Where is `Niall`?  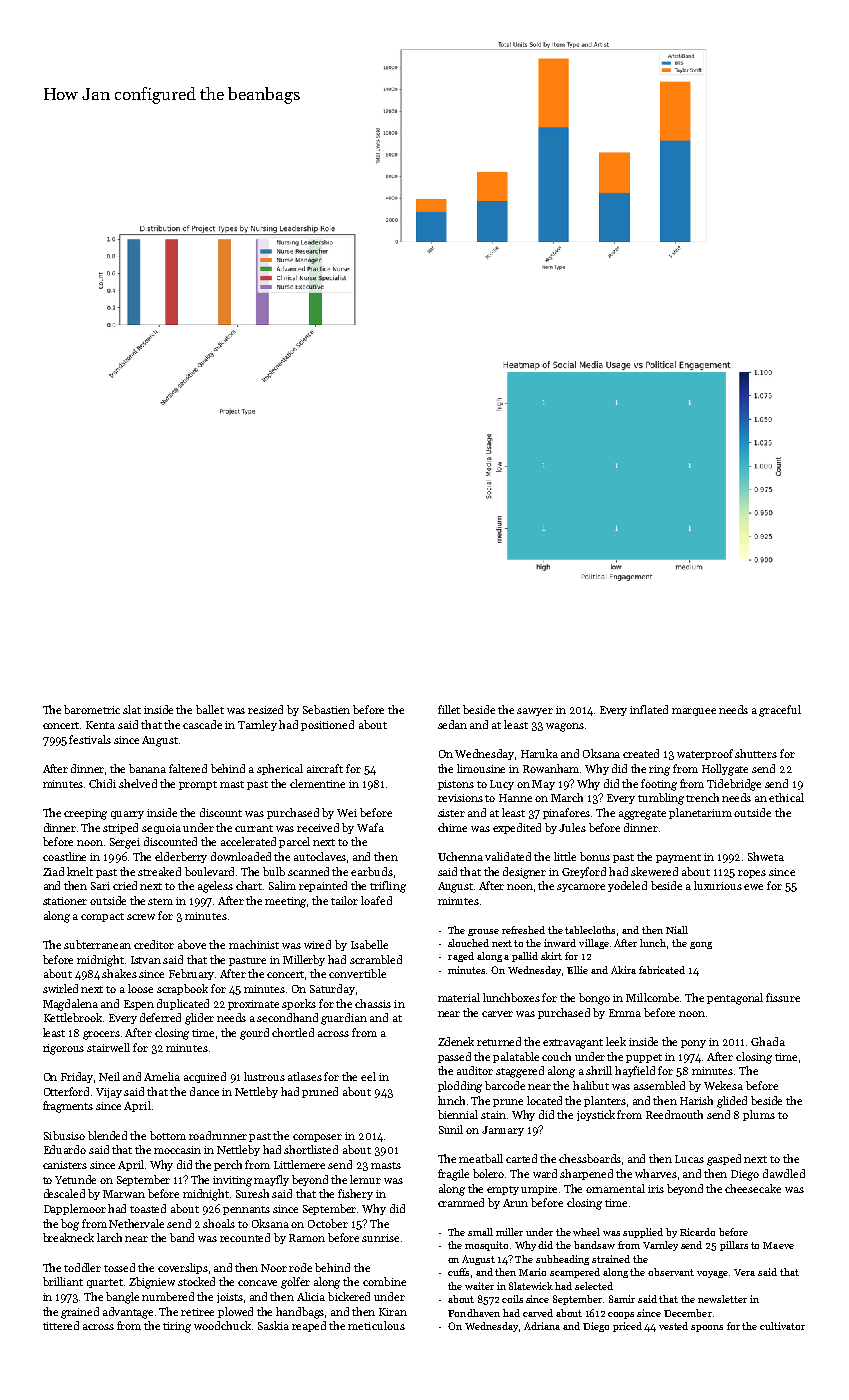
Niall is located at coordinates (677, 930).
